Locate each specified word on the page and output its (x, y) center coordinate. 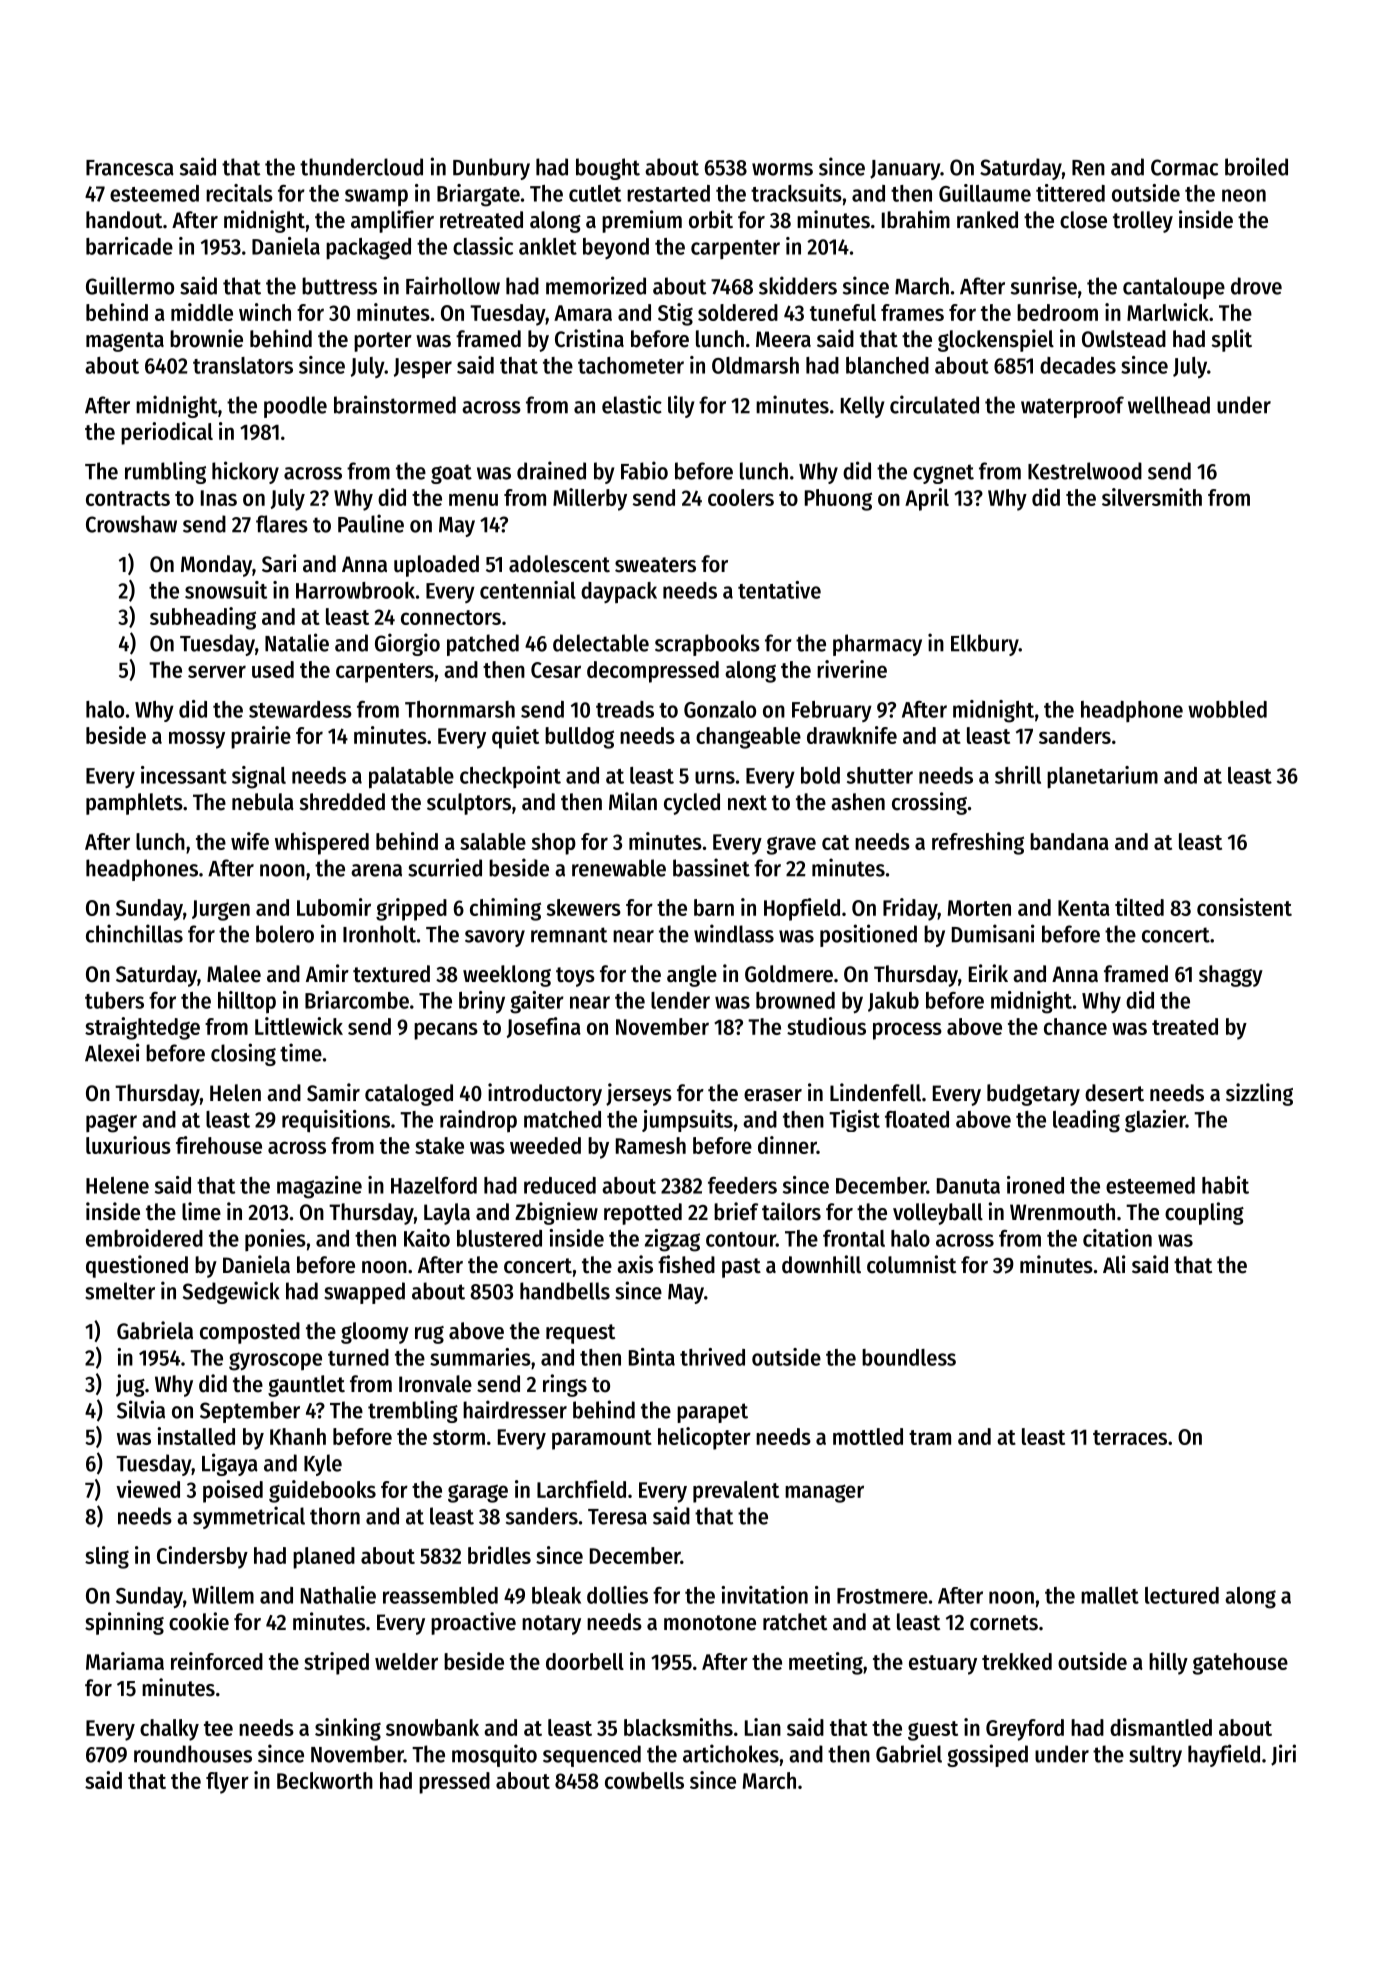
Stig (675, 314)
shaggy (1231, 976)
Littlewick (299, 1026)
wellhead (1169, 405)
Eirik (988, 973)
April (927, 499)
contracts (128, 498)
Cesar (556, 670)
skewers (584, 907)
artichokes (731, 1753)
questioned (137, 1266)
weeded (545, 1145)
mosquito (494, 1755)
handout (124, 220)
